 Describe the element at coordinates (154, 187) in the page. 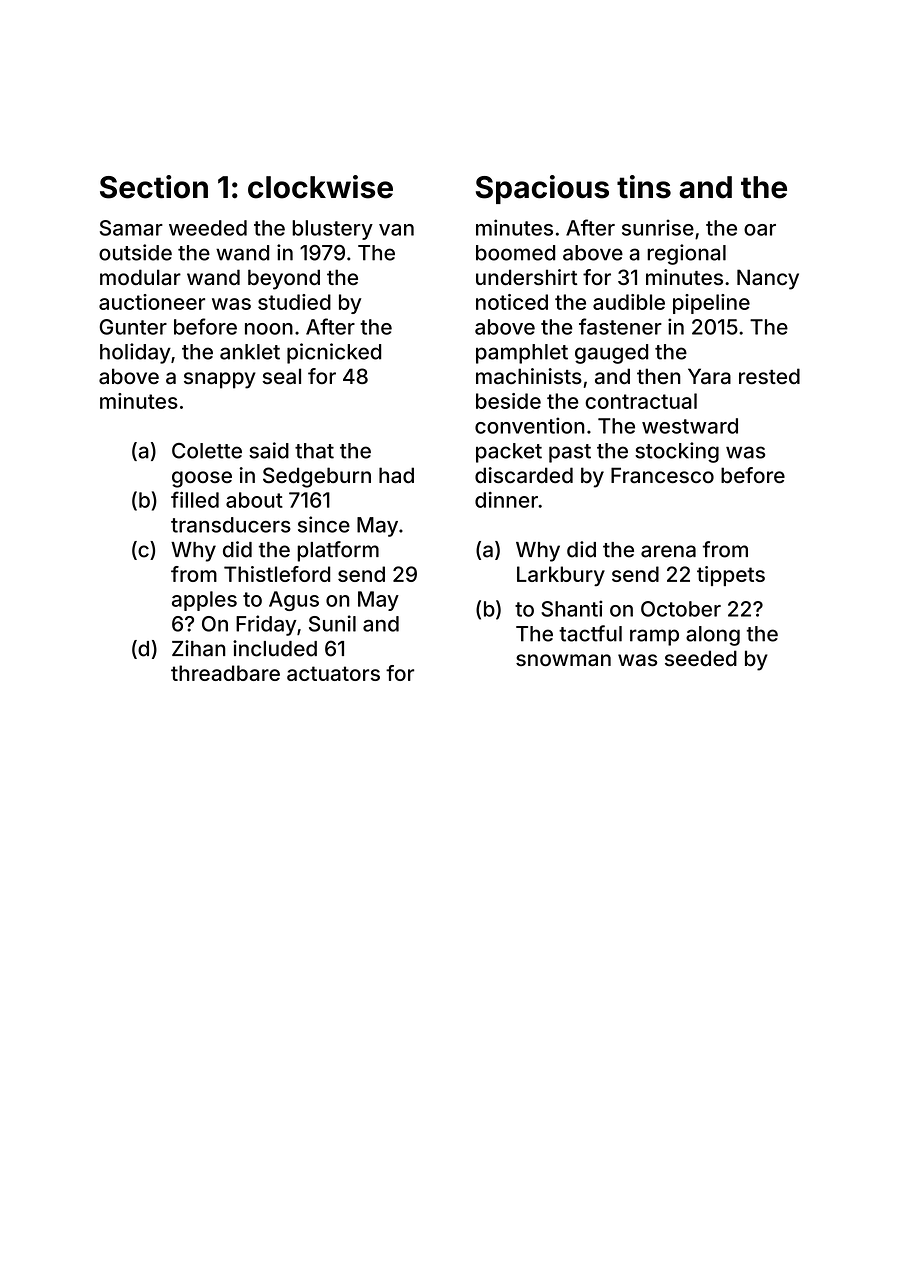

I see `Section` at that location.
